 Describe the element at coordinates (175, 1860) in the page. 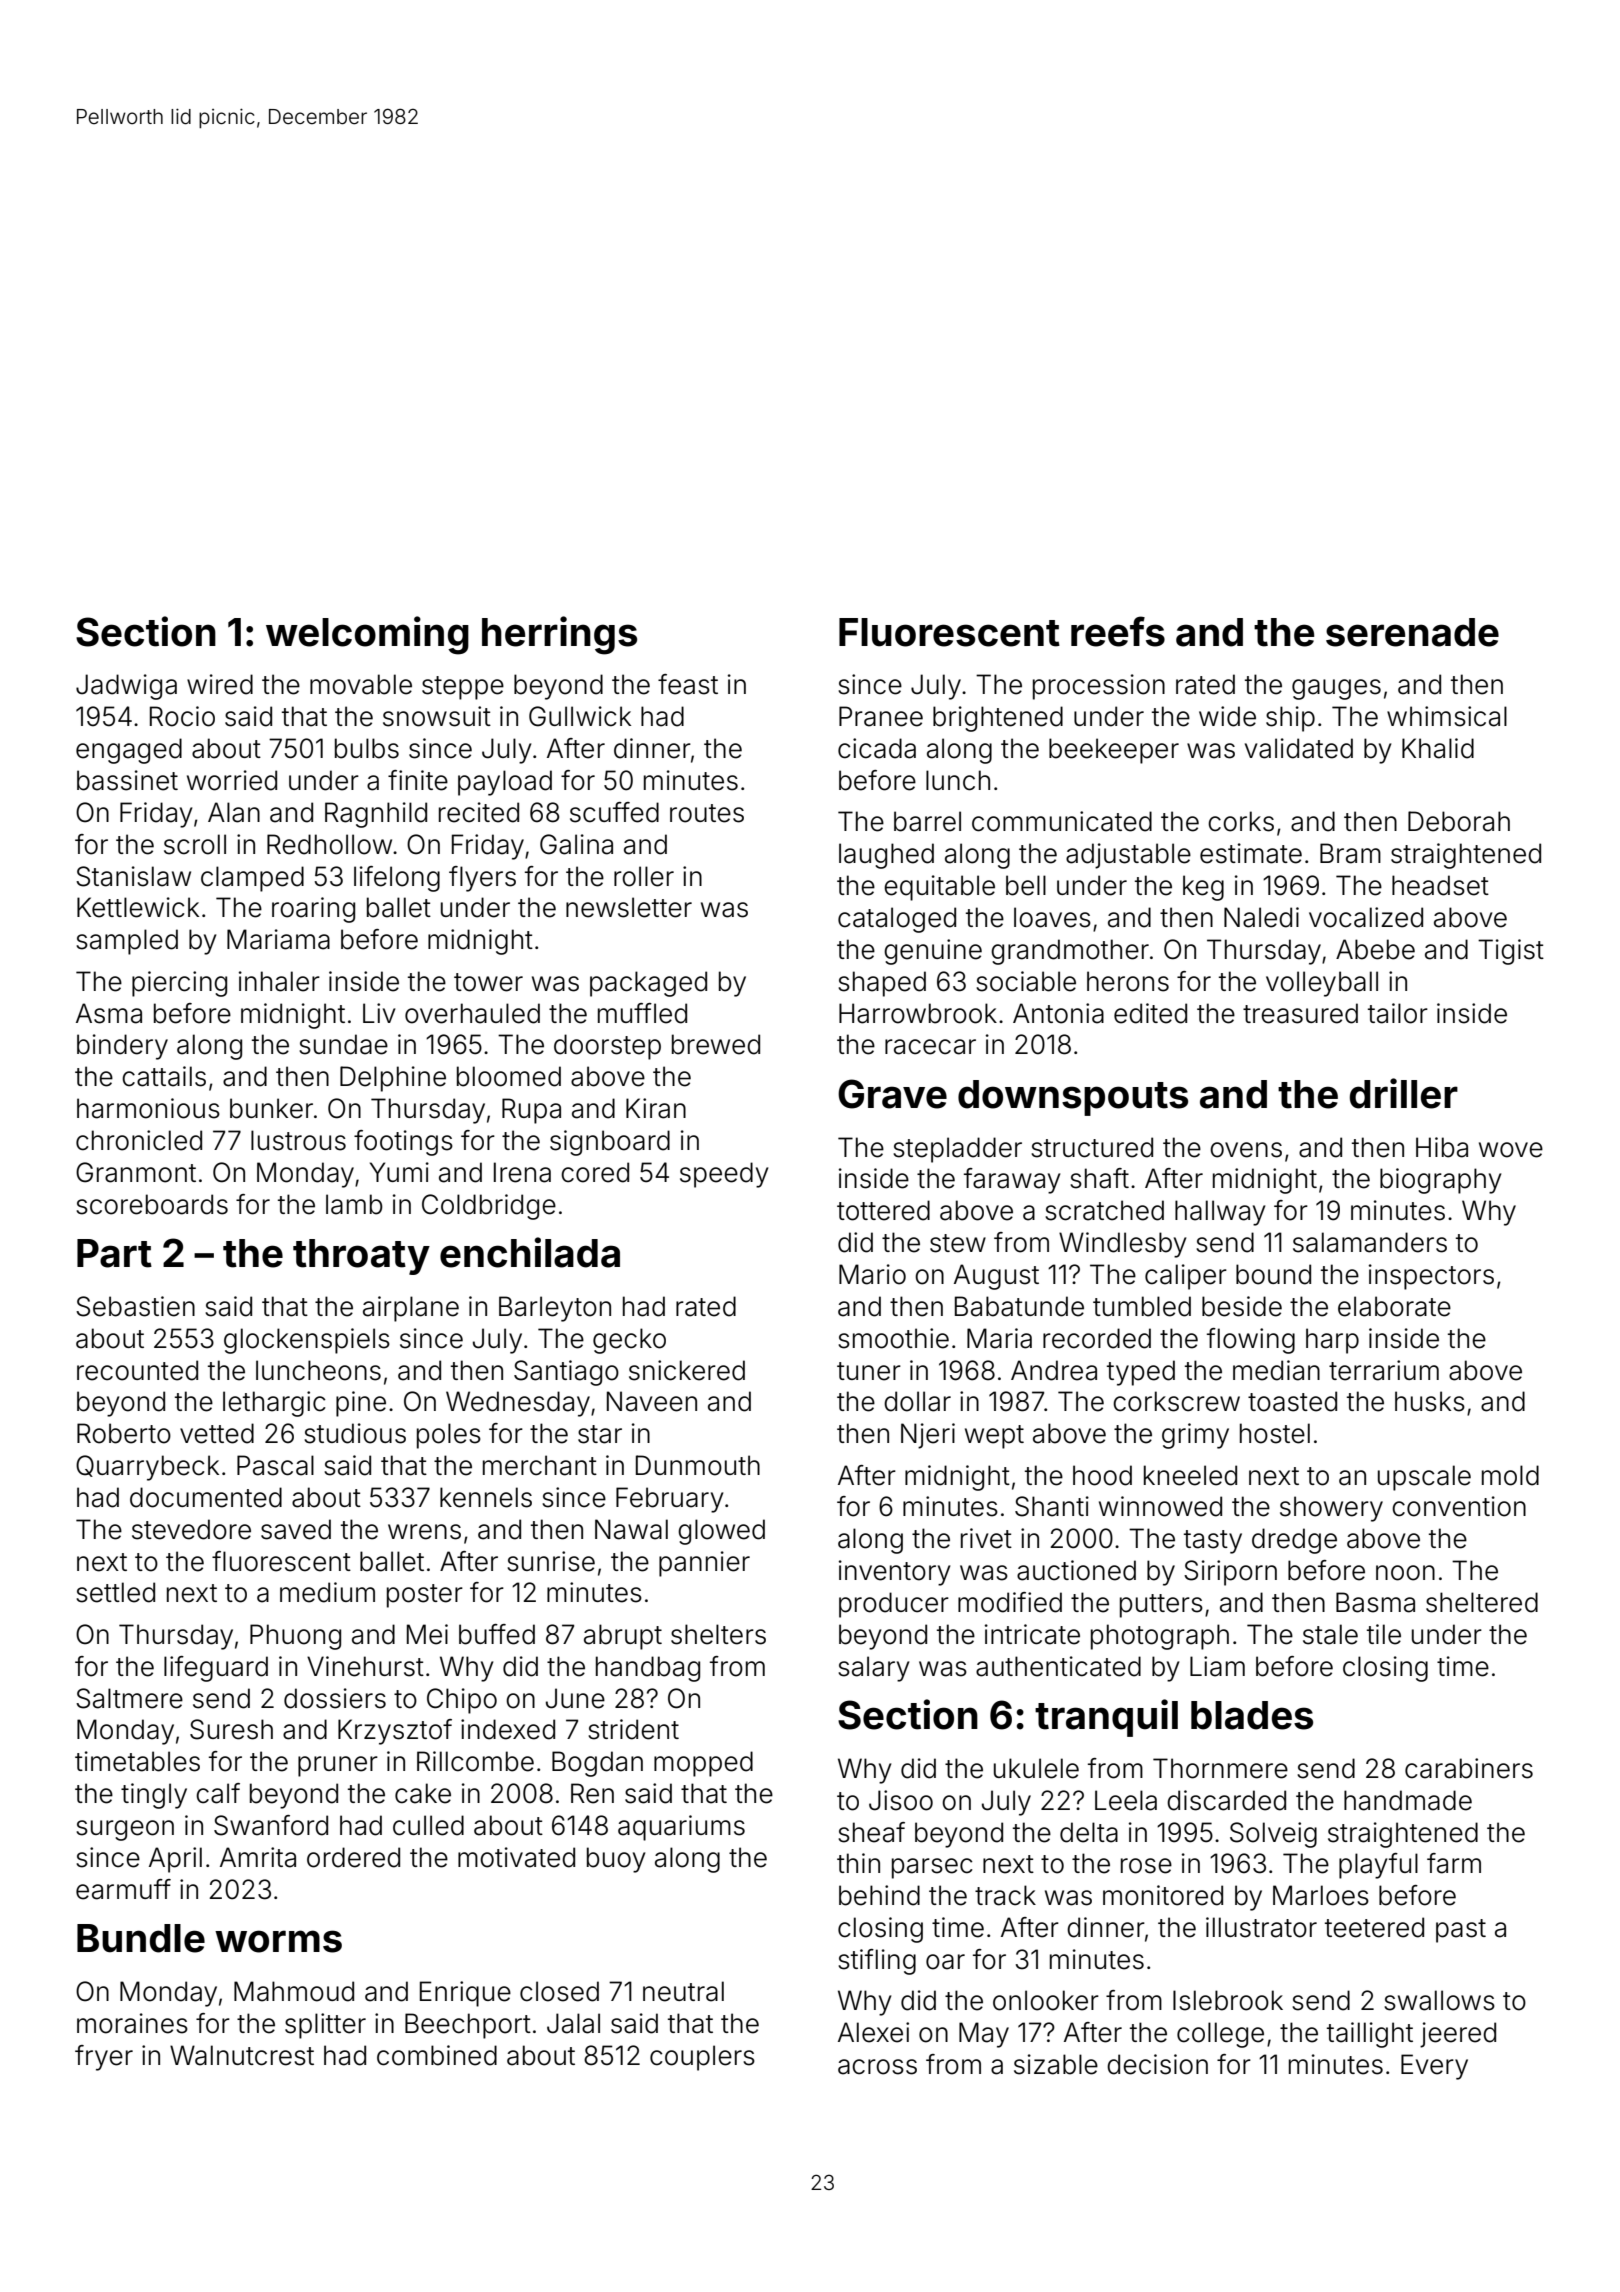

I see `April` at that location.
